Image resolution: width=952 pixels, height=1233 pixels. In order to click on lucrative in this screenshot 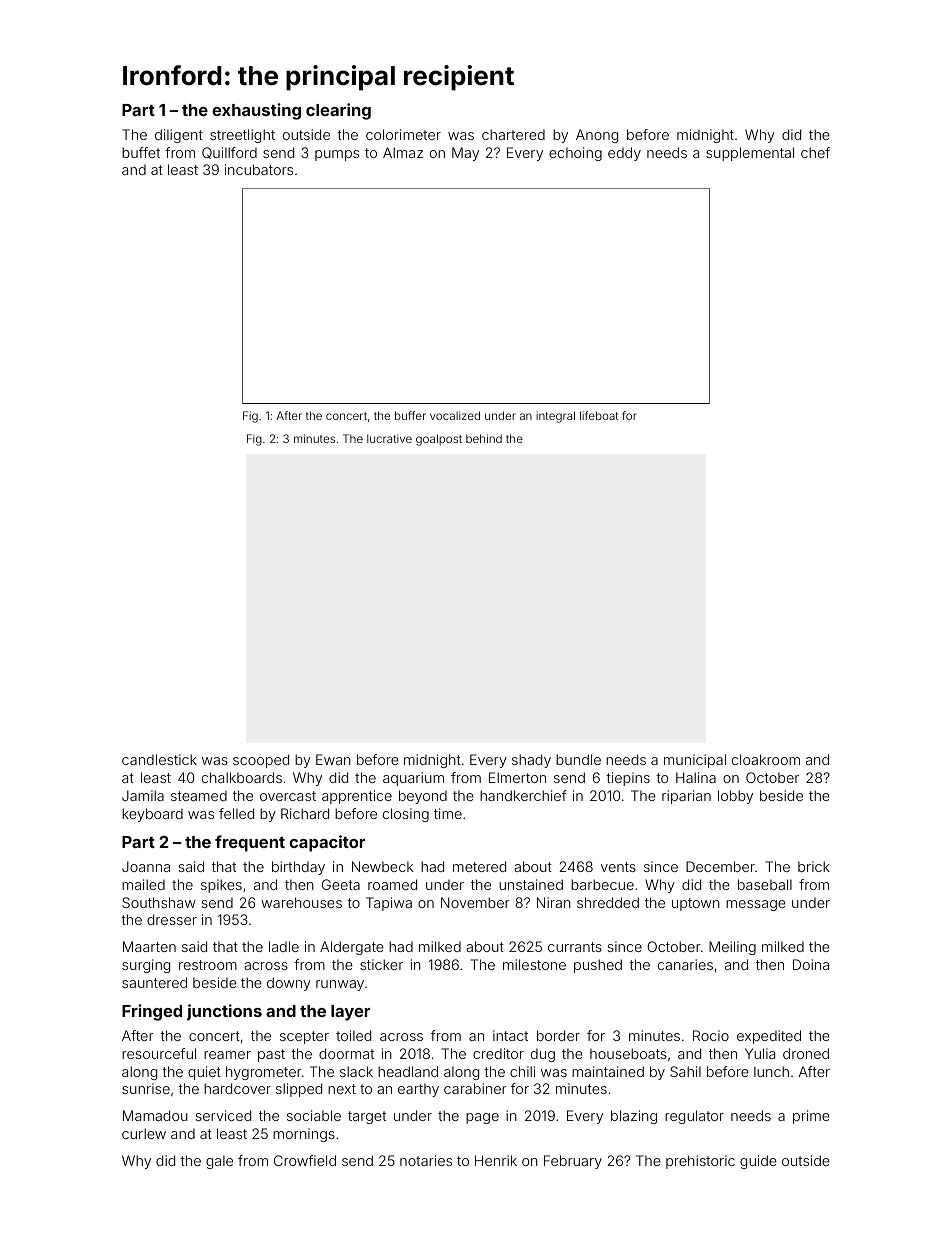, I will do `click(389, 438)`.
